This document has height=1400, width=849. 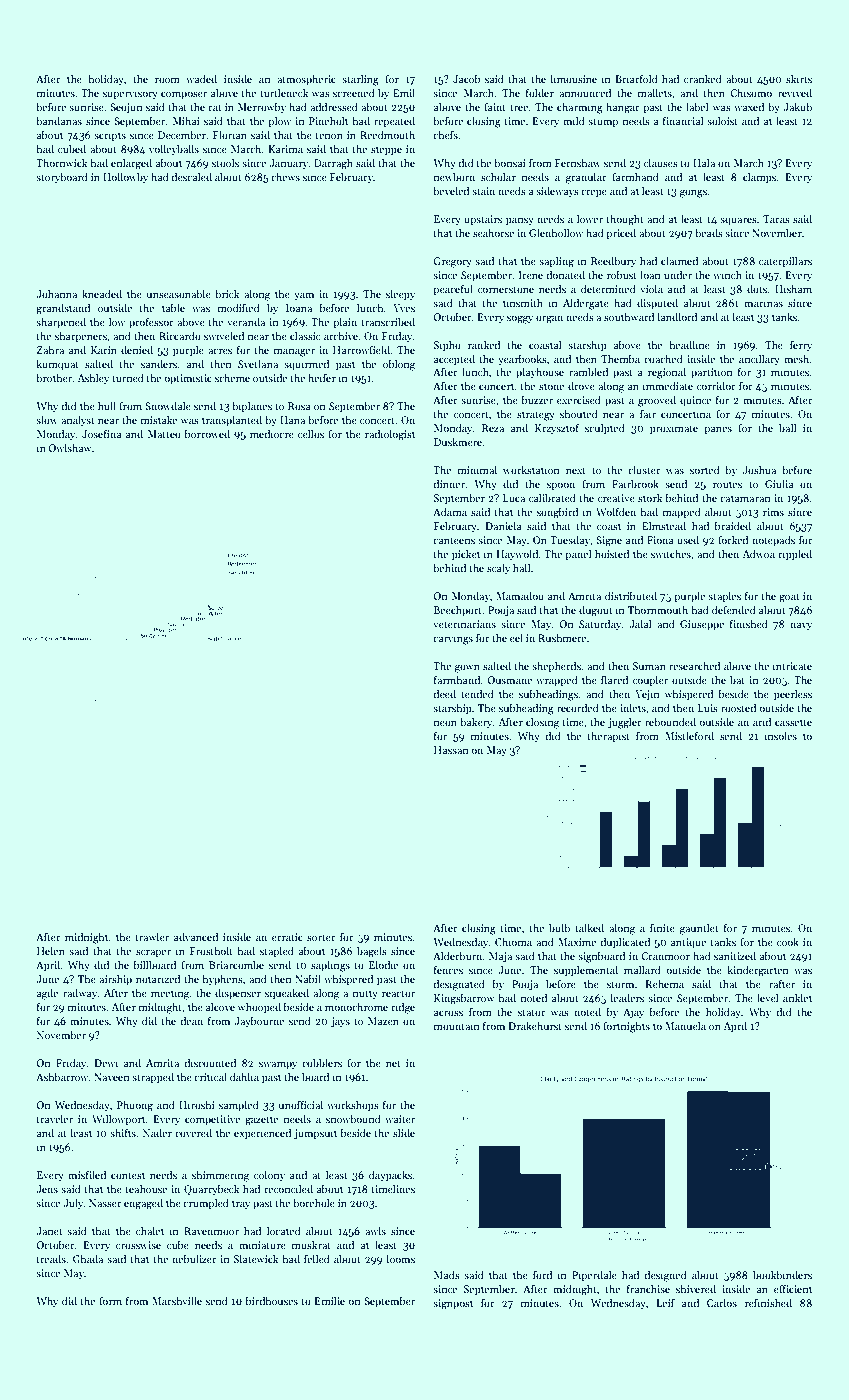 What do you see at coordinates (781, 736) in the document?
I see `insoles` at bounding box center [781, 736].
